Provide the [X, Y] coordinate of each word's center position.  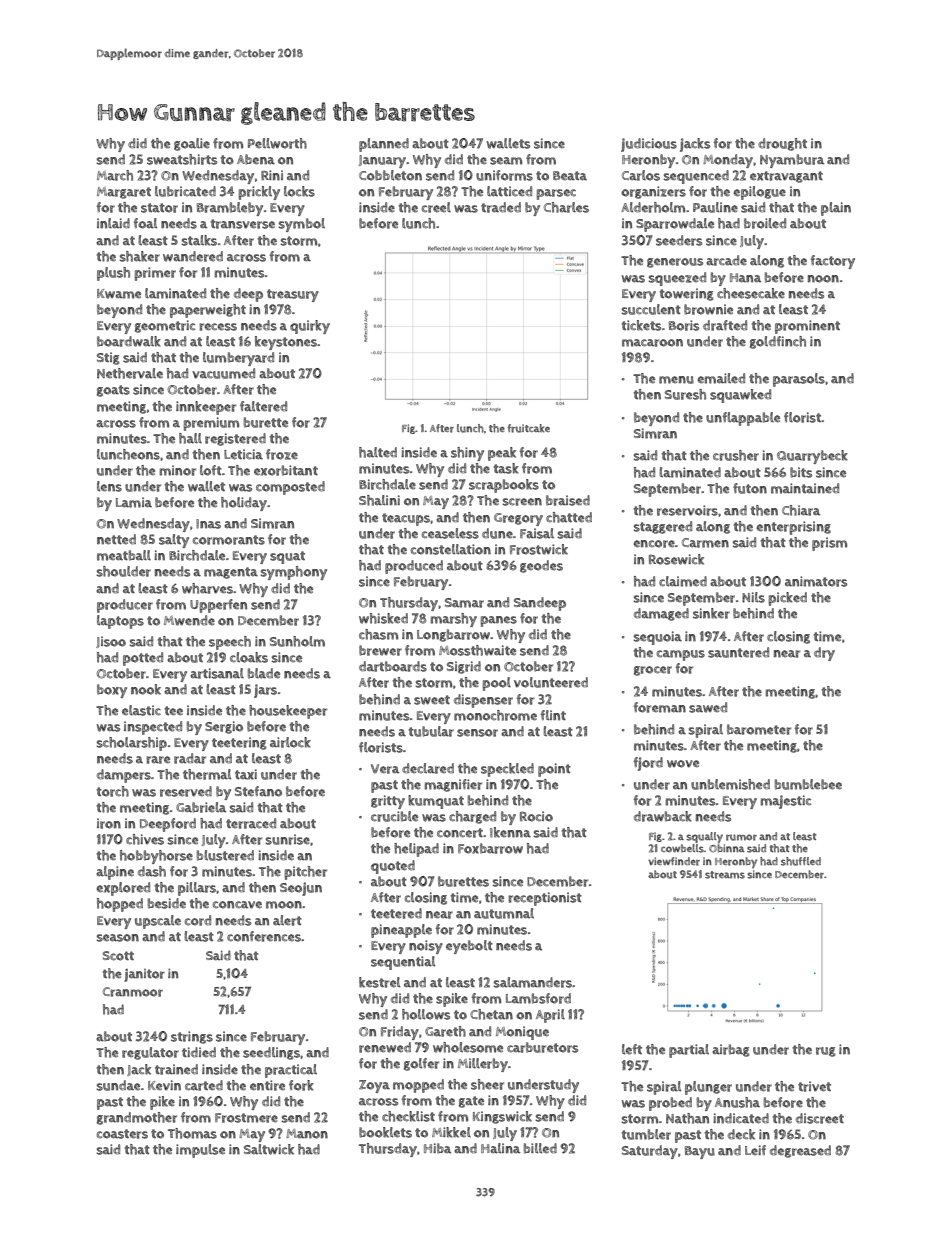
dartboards [393, 666]
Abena [256, 159]
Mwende [189, 620]
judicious [649, 145]
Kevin [164, 1085]
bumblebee [808, 784]
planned [384, 145]
